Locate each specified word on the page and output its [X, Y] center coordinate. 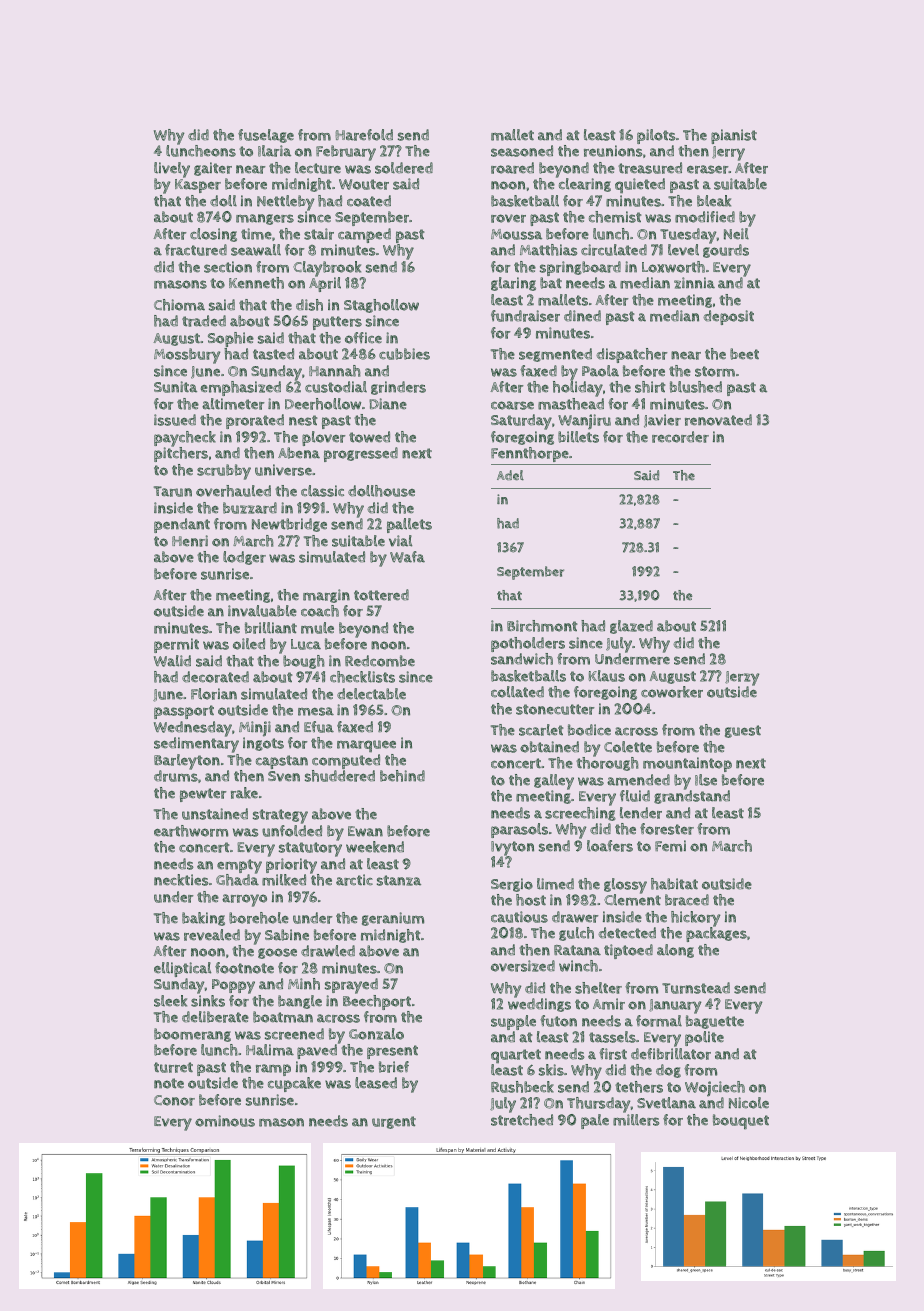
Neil [736, 234]
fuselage [266, 136]
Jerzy [742, 679]
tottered [381, 595]
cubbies [404, 354]
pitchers [181, 454]
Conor [174, 1100]
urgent [394, 1122]
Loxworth [673, 267]
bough [303, 662]
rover [508, 218]
